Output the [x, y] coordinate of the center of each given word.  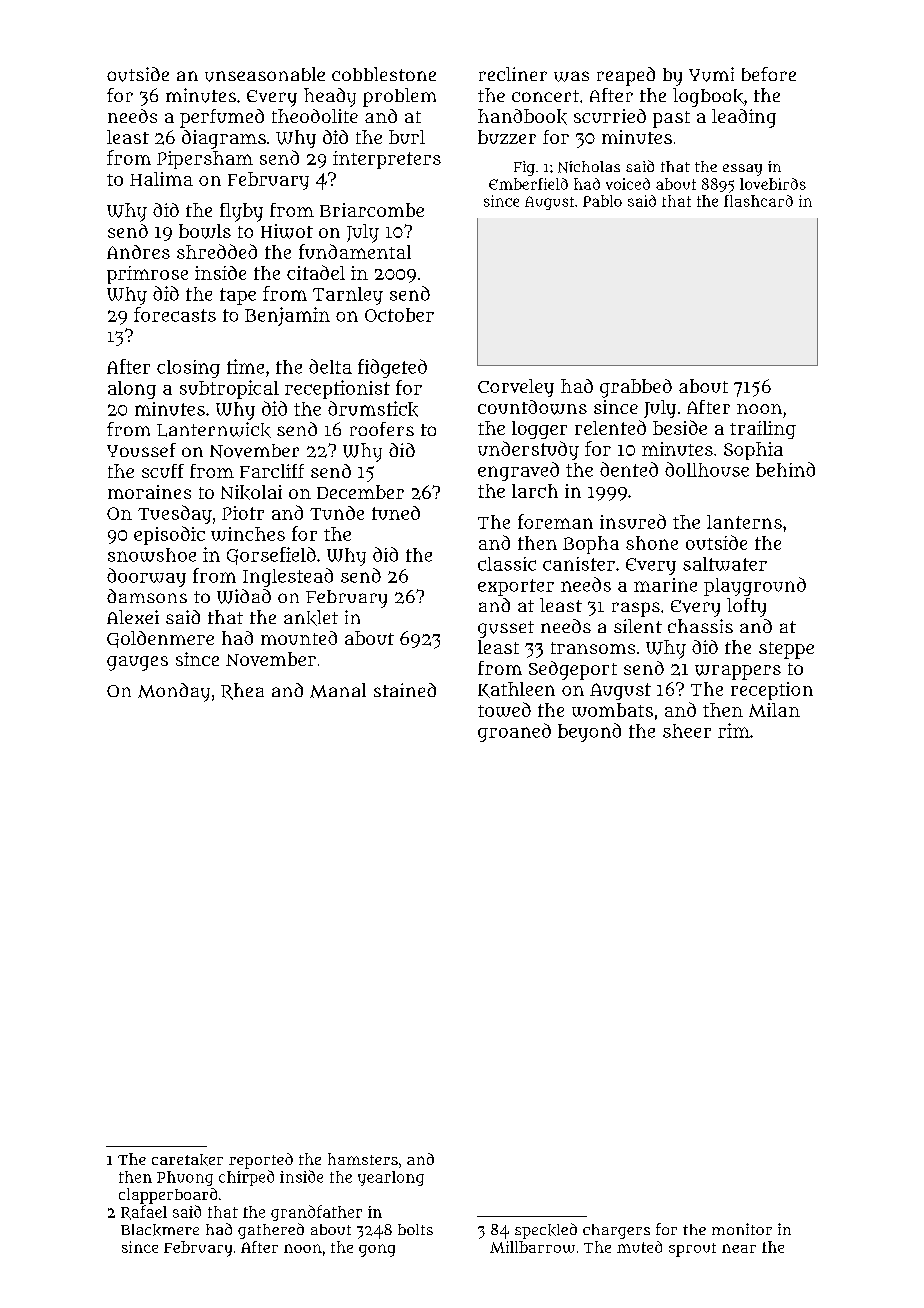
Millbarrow [532, 1247]
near [739, 1248]
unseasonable [265, 74]
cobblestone [384, 74]
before [769, 74]
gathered [271, 1231]
